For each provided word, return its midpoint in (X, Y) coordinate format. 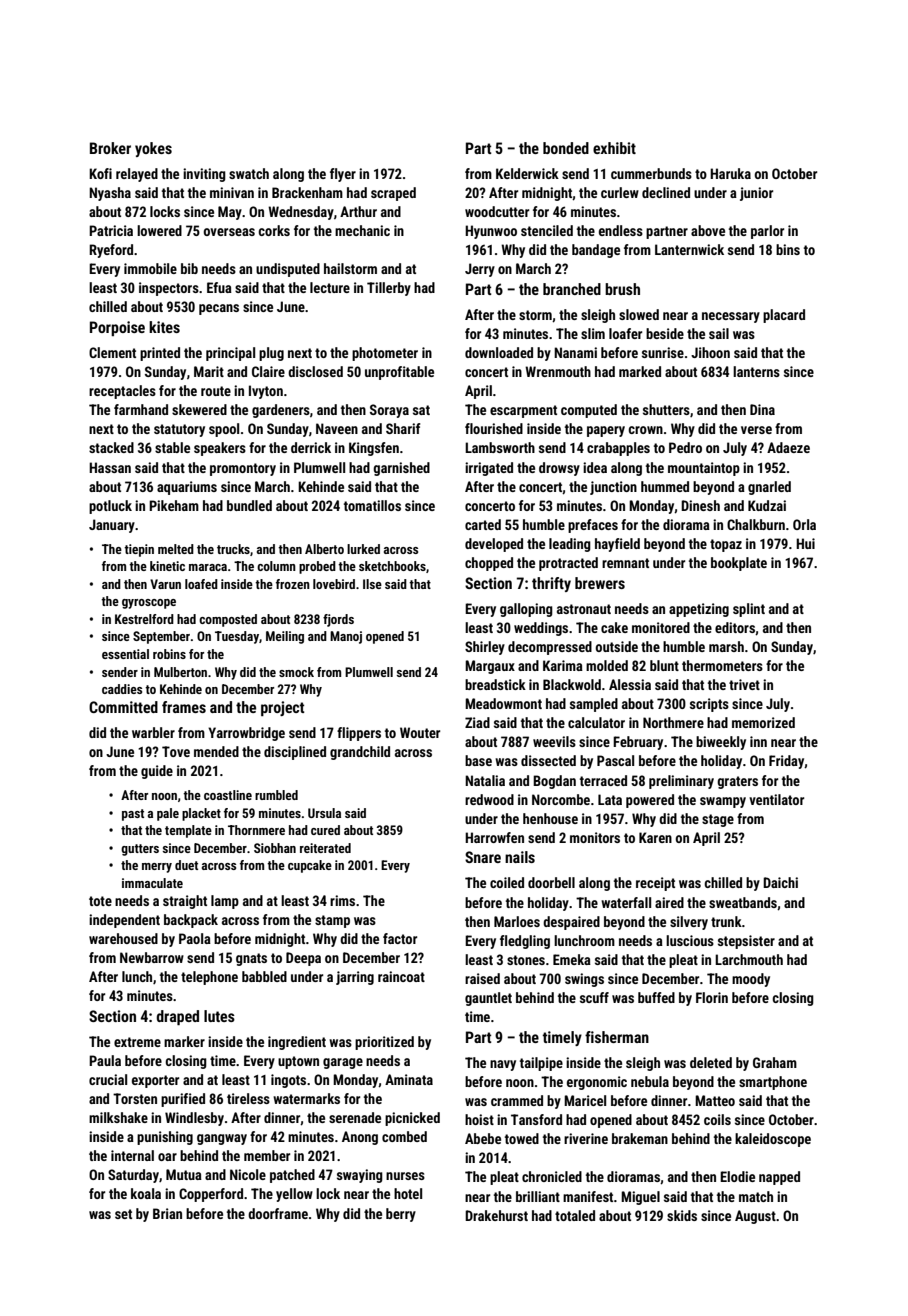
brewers (600, 583)
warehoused (123, 938)
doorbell (551, 882)
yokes (153, 149)
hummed (665, 486)
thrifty (551, 584)
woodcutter (497, 211)
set (123, 1214)
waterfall (626, 902)
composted (228, 620)
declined (666, 192)
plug (271, 354)
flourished (494, 428)
